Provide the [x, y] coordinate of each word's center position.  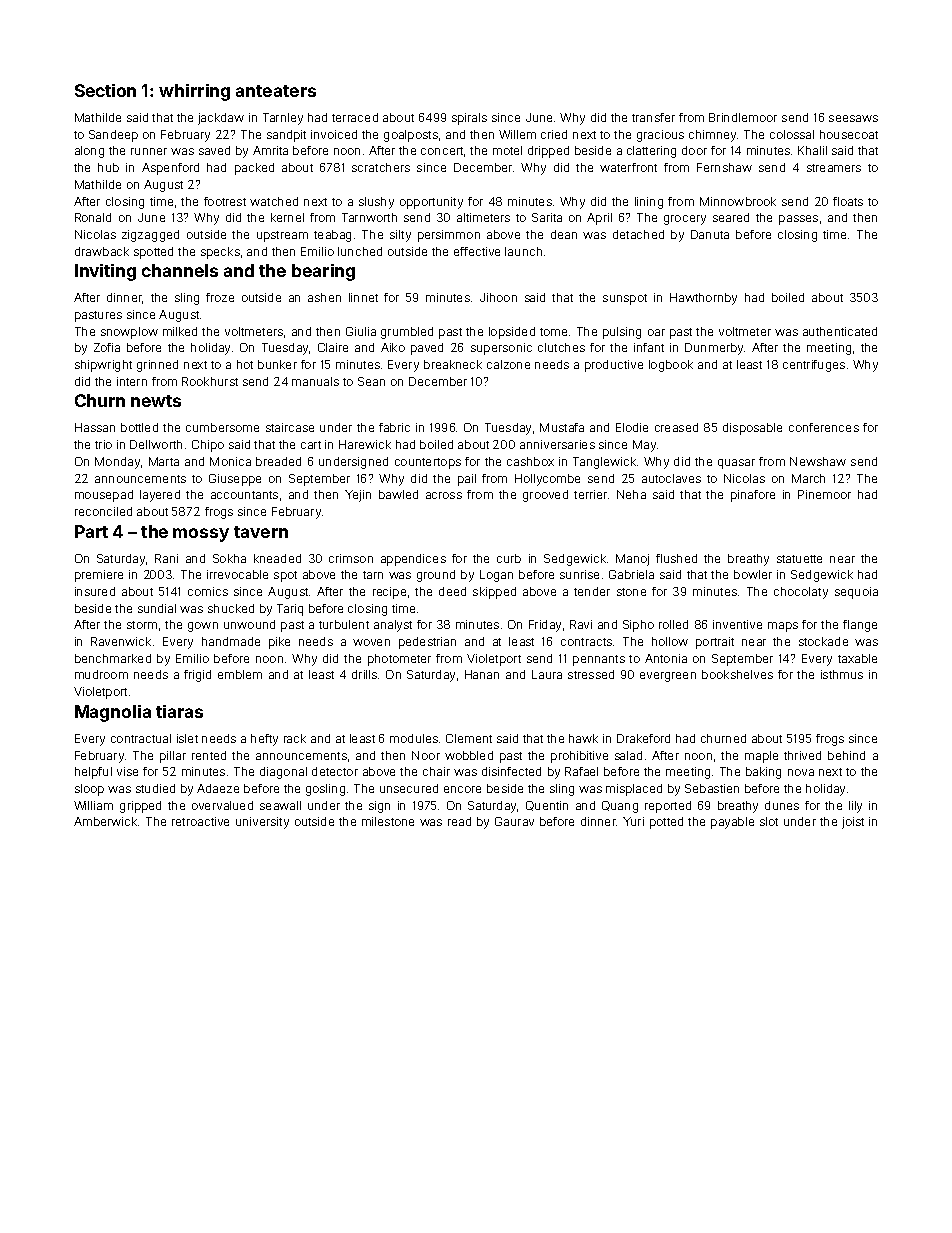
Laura [547, 674]
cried [554, 134]
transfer [653, 117]
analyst [393, 626]
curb [509, 558]
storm [142, 625]
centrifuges [814, 366]
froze [220, 297]
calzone [508, 364]
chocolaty [801, 593]
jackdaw [221, 119]
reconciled [103, 511]
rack [295, 738]
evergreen [668, 677]
